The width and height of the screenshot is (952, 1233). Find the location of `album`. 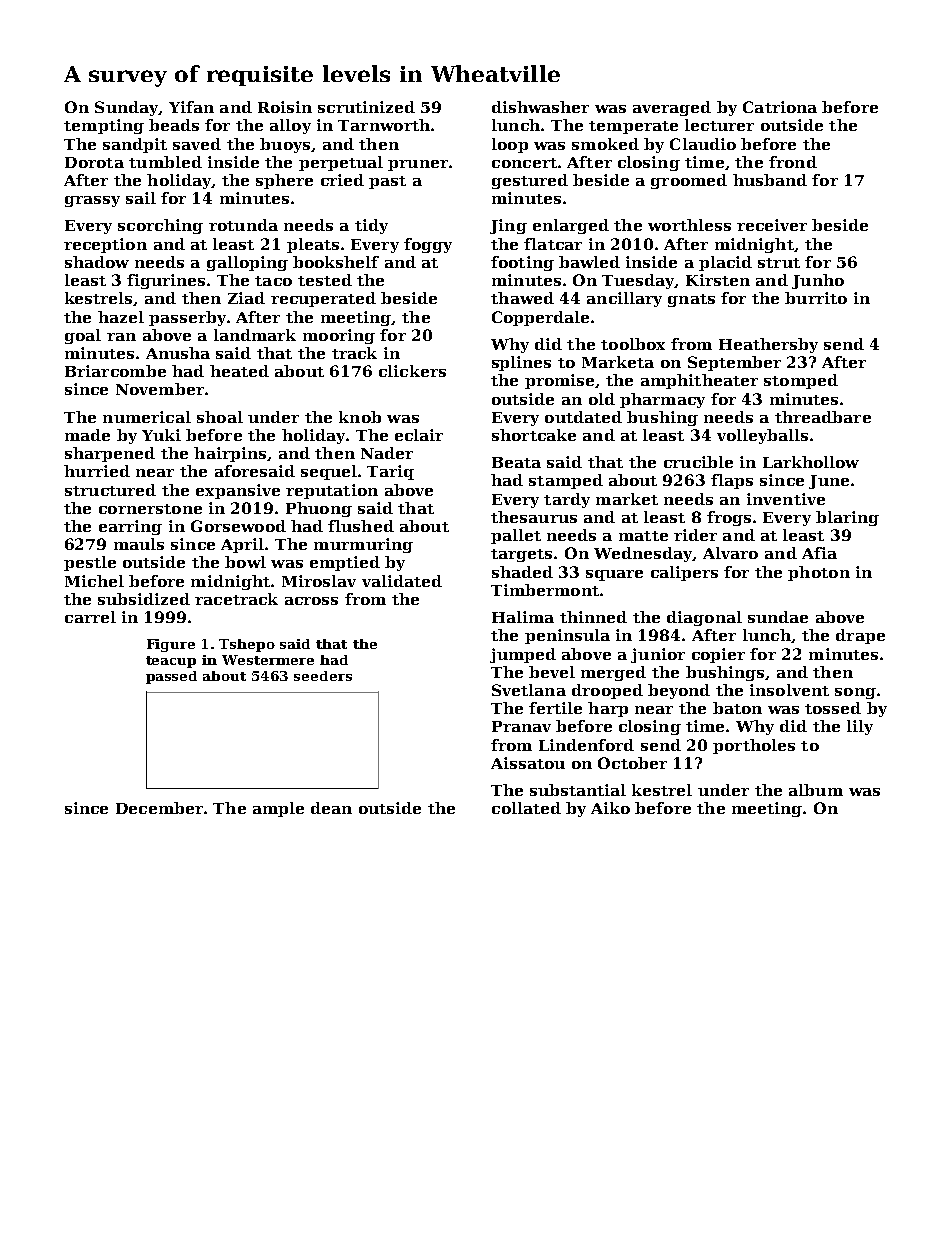

album is located at coordinates (816, 790).
